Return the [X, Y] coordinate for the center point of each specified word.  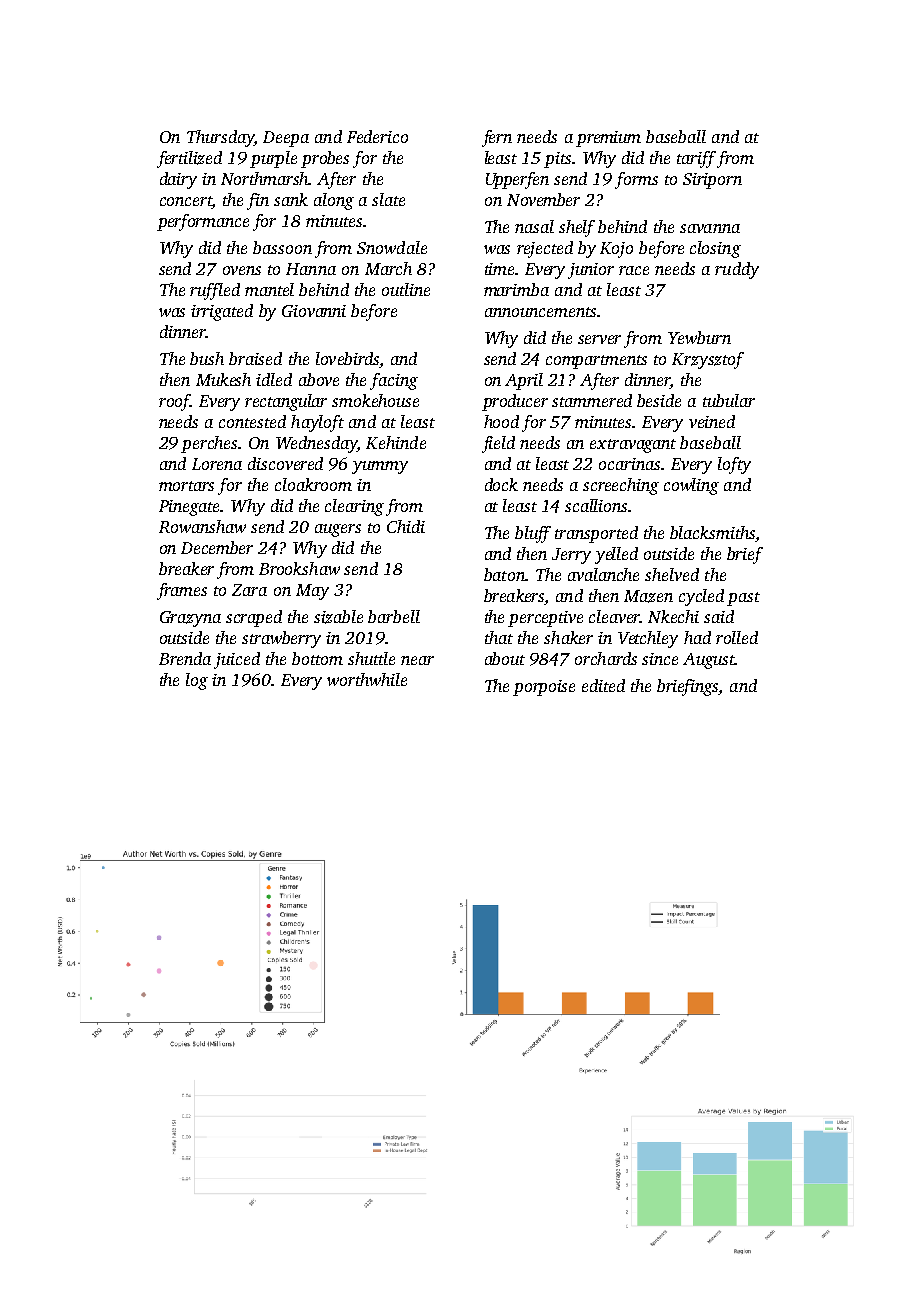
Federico [377, 136]
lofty [734, 465]
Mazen [648, 596]
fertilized [189, 159]
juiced [237, 660]
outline [406, 289]
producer [515, 402]
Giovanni [314, 311]
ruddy [737, 270]
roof [174, 402]
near [417, 660]
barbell [394, 616]
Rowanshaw [202, 526]
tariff [696, 159]
